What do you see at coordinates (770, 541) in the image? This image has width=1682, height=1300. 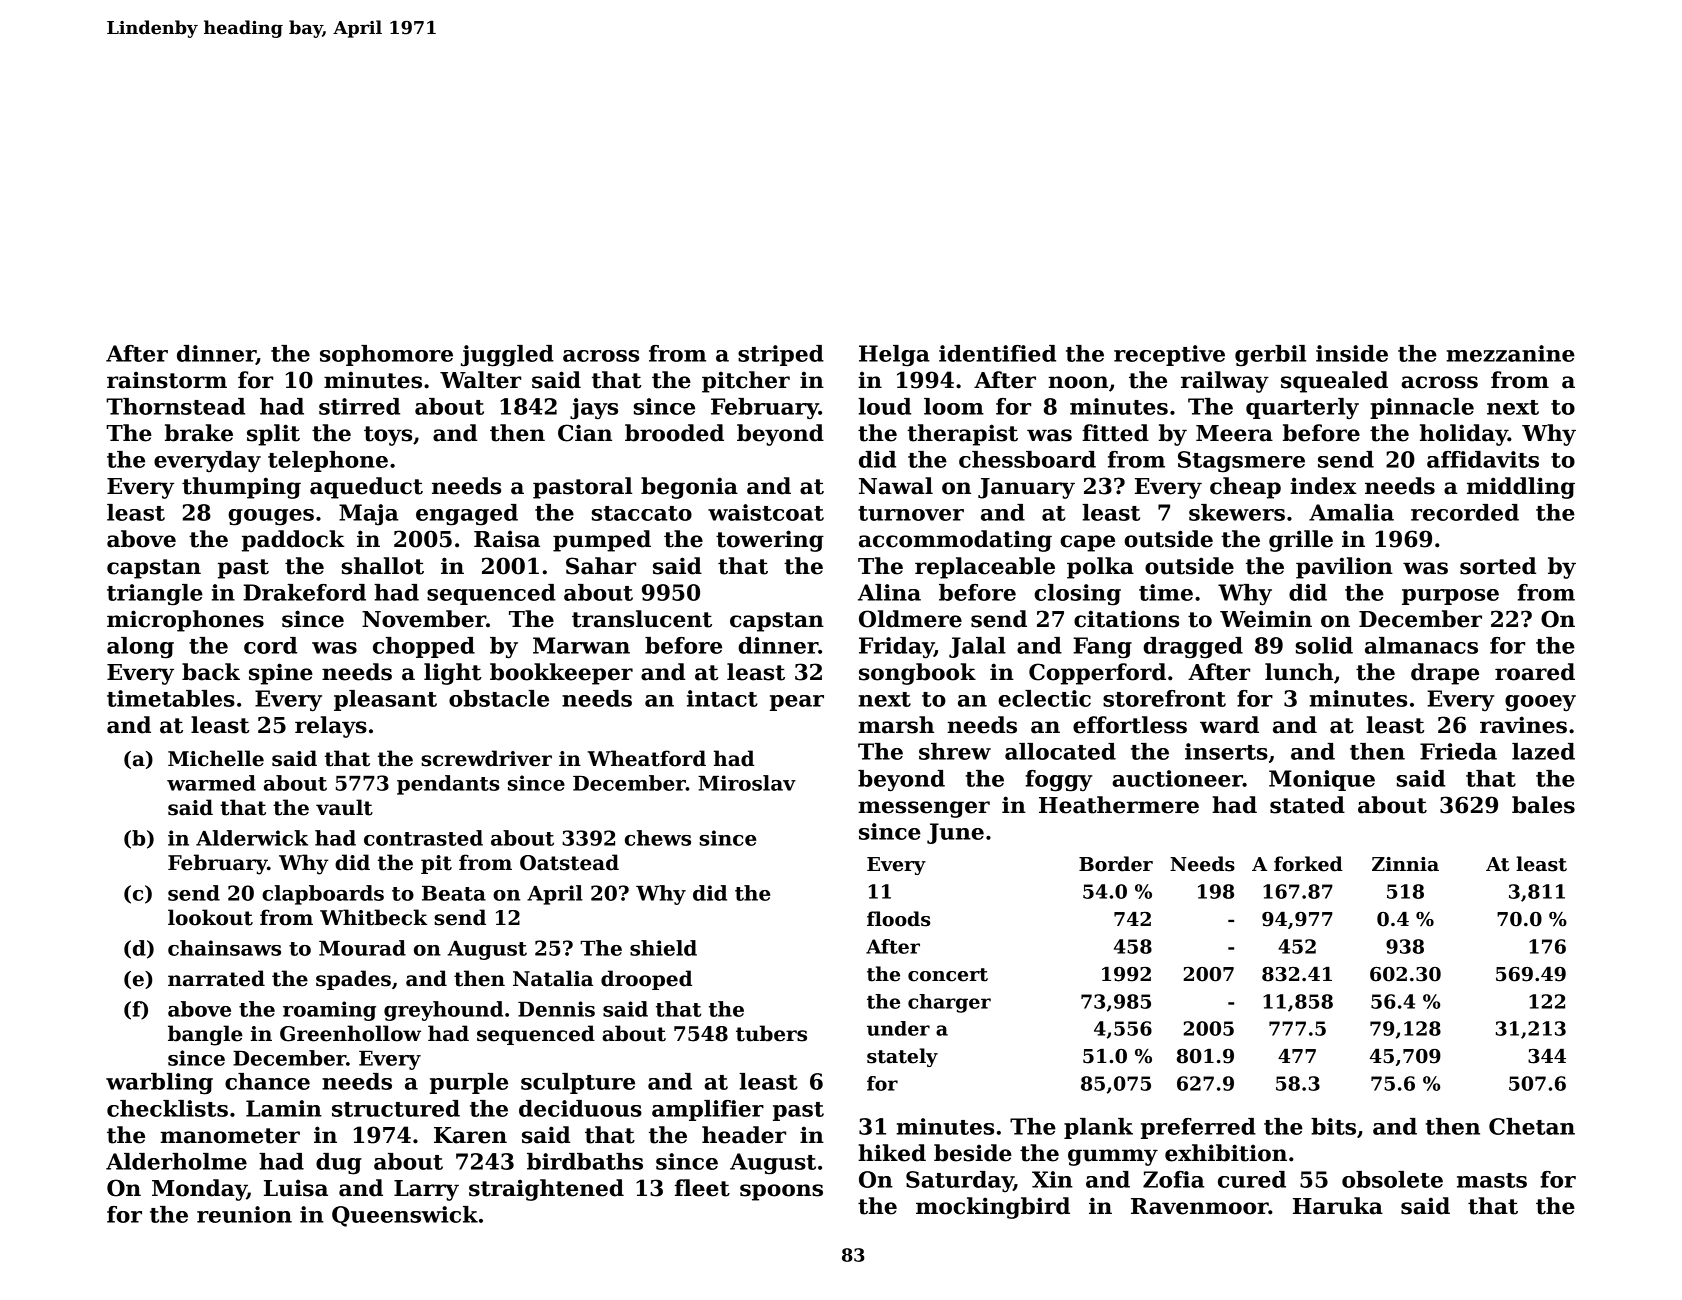 I see `towering` at bounding box center [770, 541].
